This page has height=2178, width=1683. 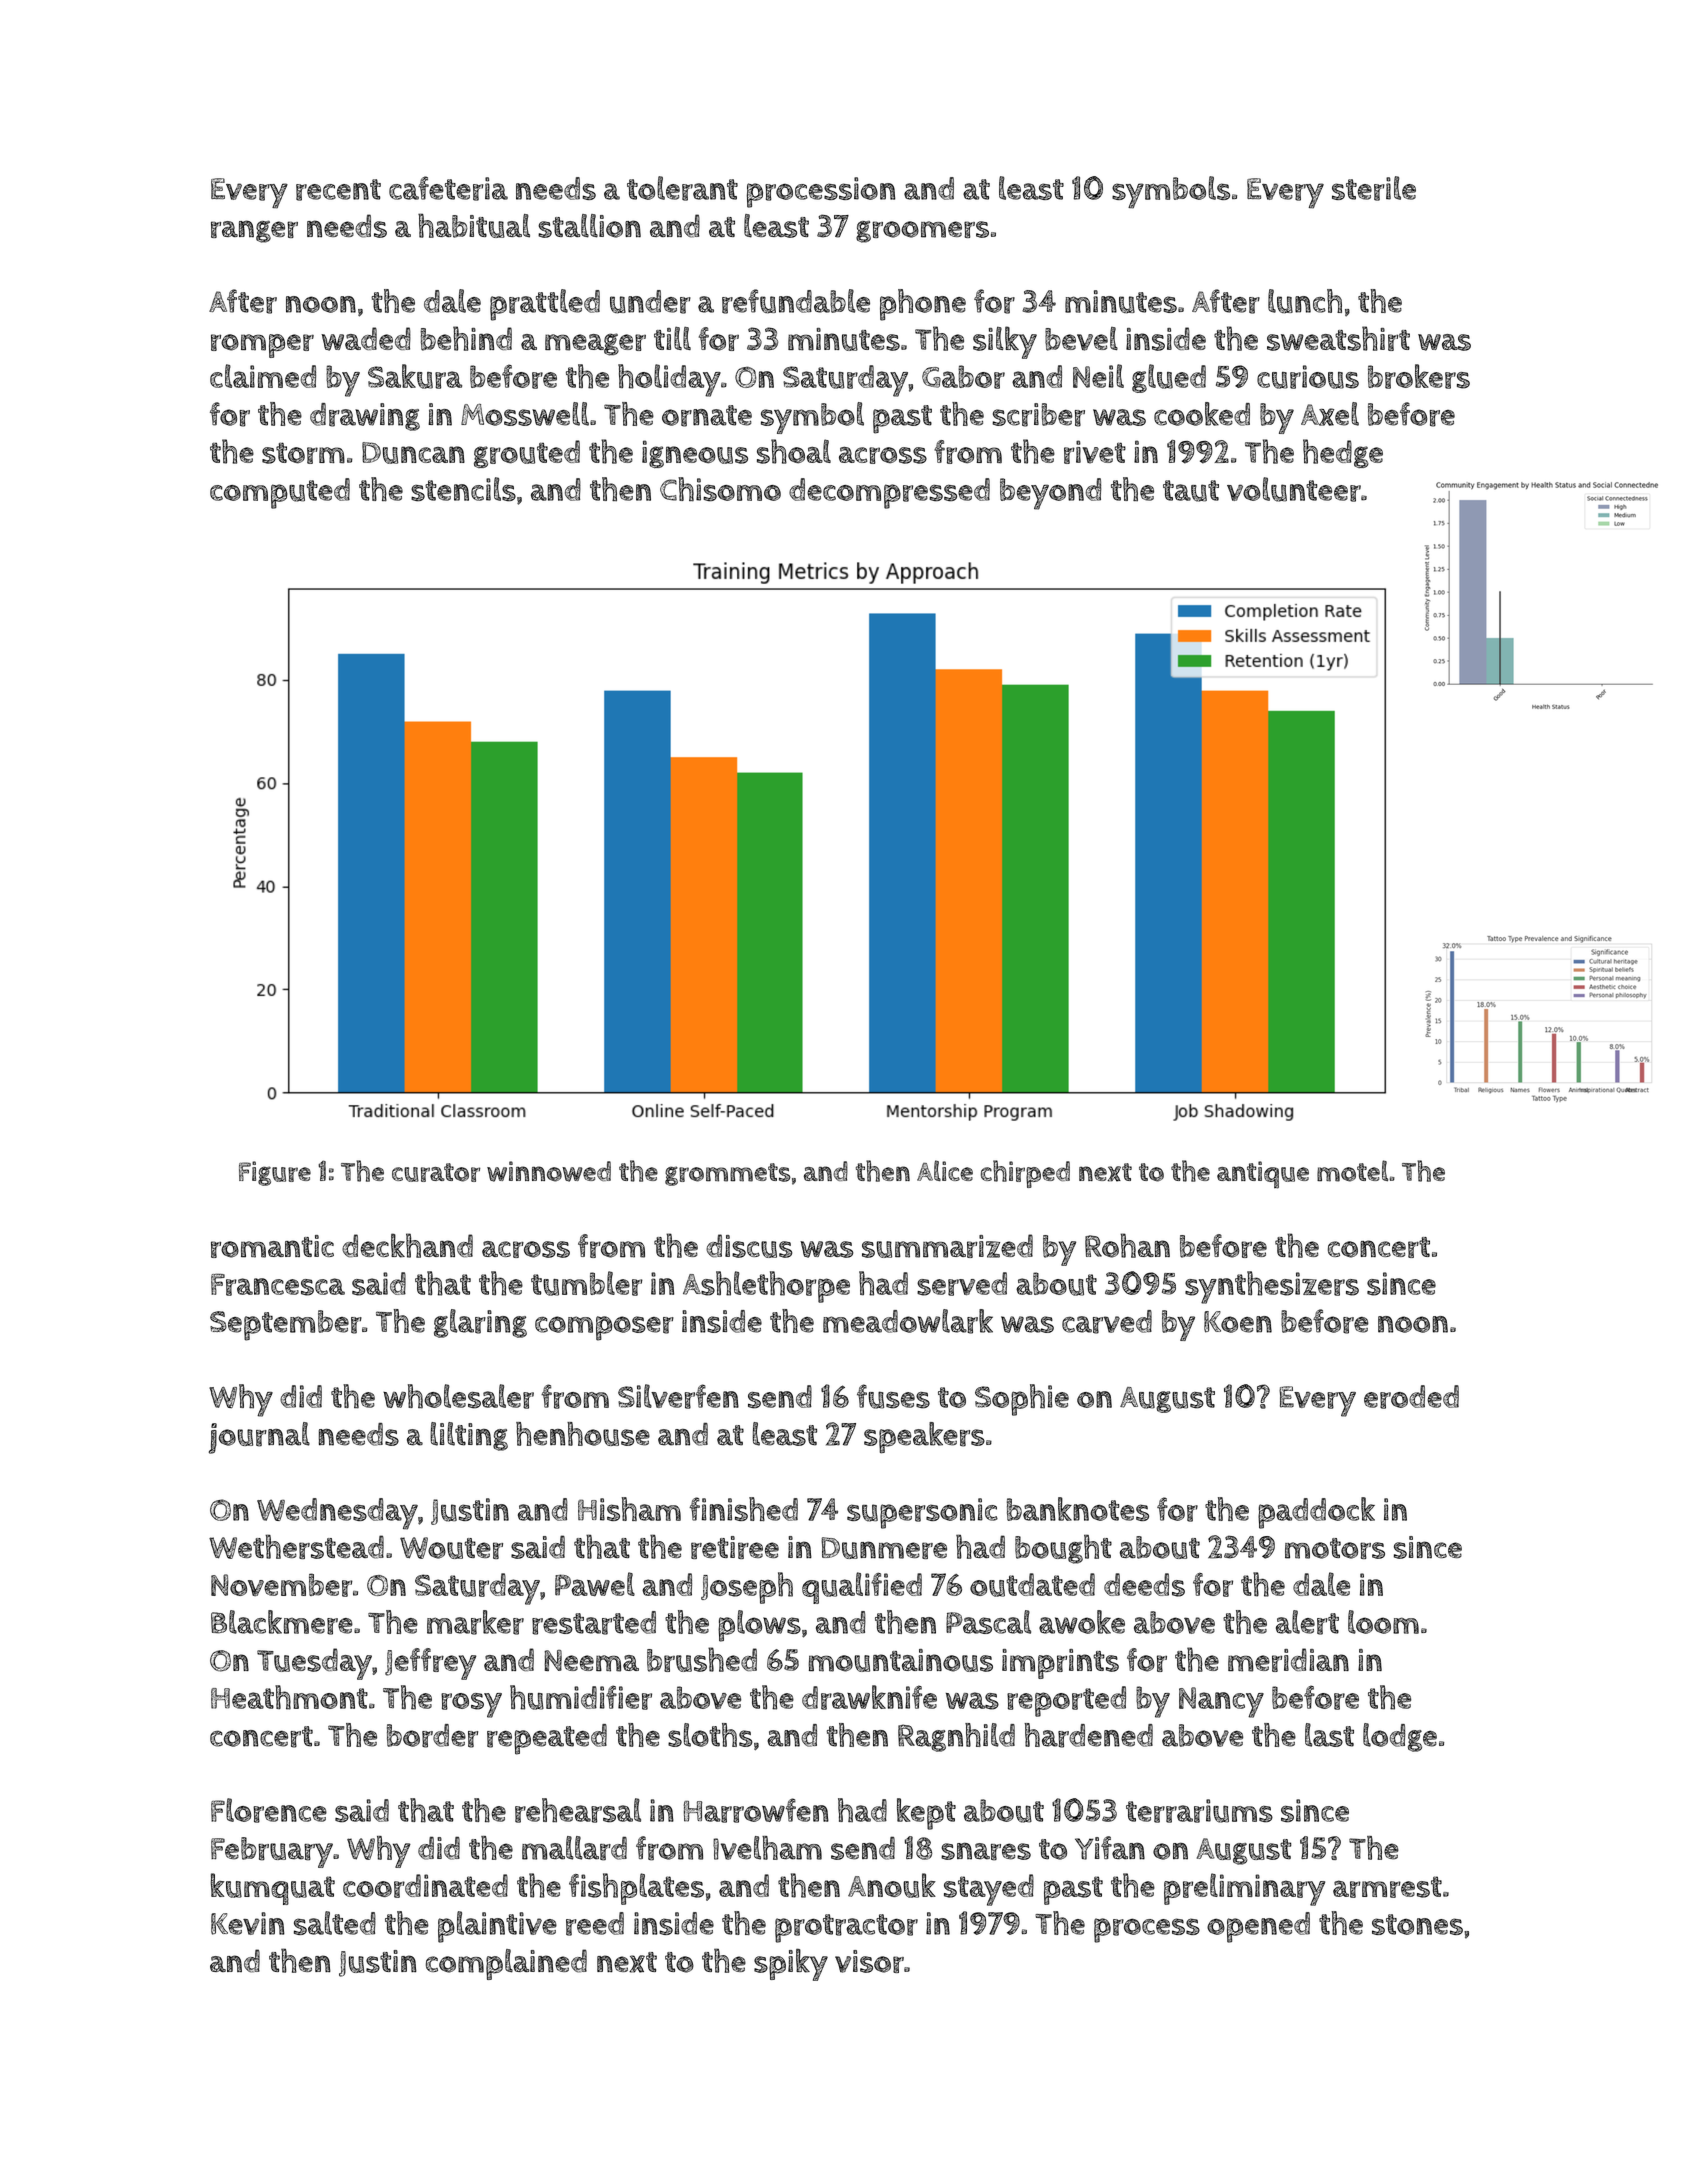 What do you see at coordinates (463, 489) in the page?
I see `stencils` at bounding box center [463, 489].
